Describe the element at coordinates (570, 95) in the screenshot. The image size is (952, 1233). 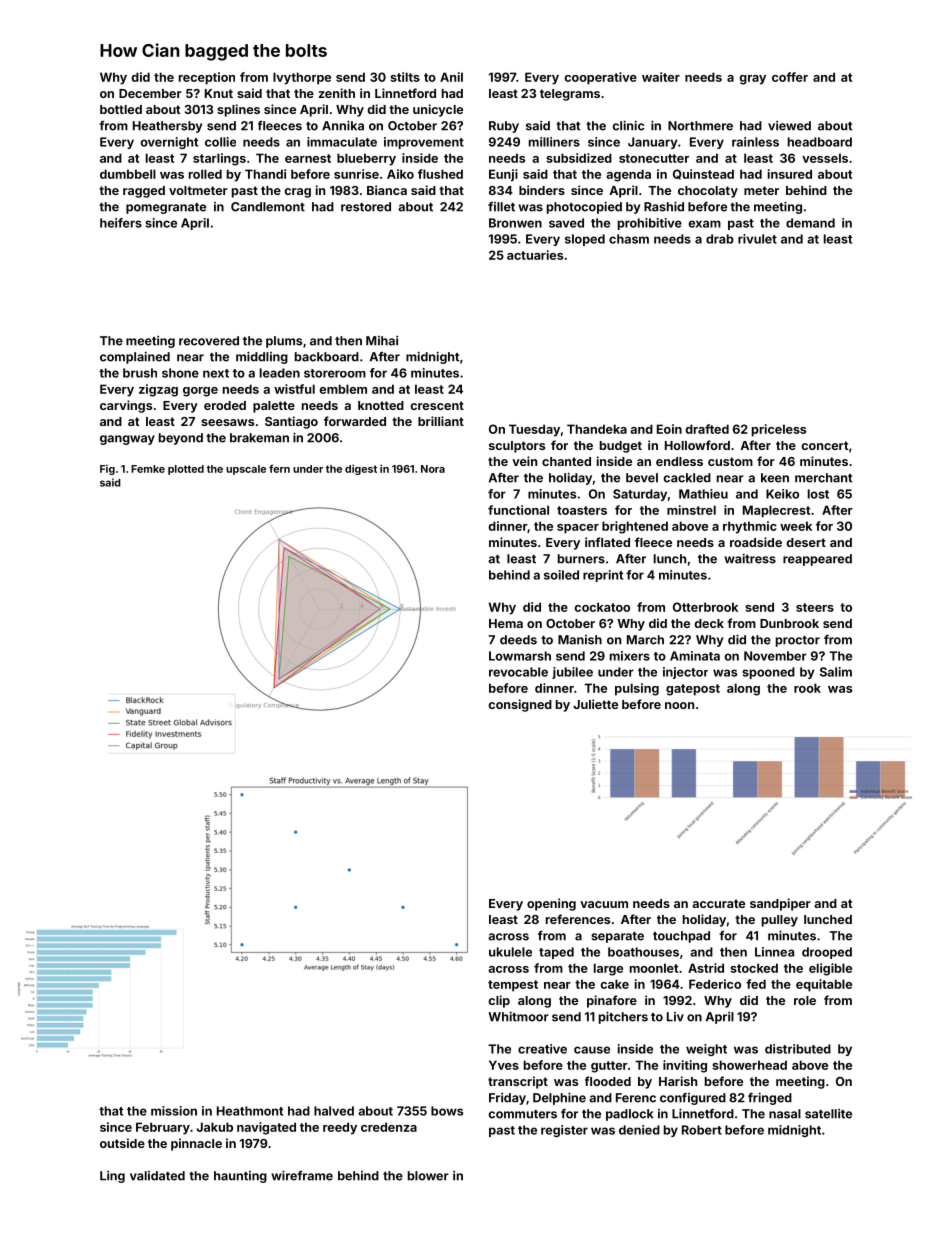
I see `telegrams` at that location.
